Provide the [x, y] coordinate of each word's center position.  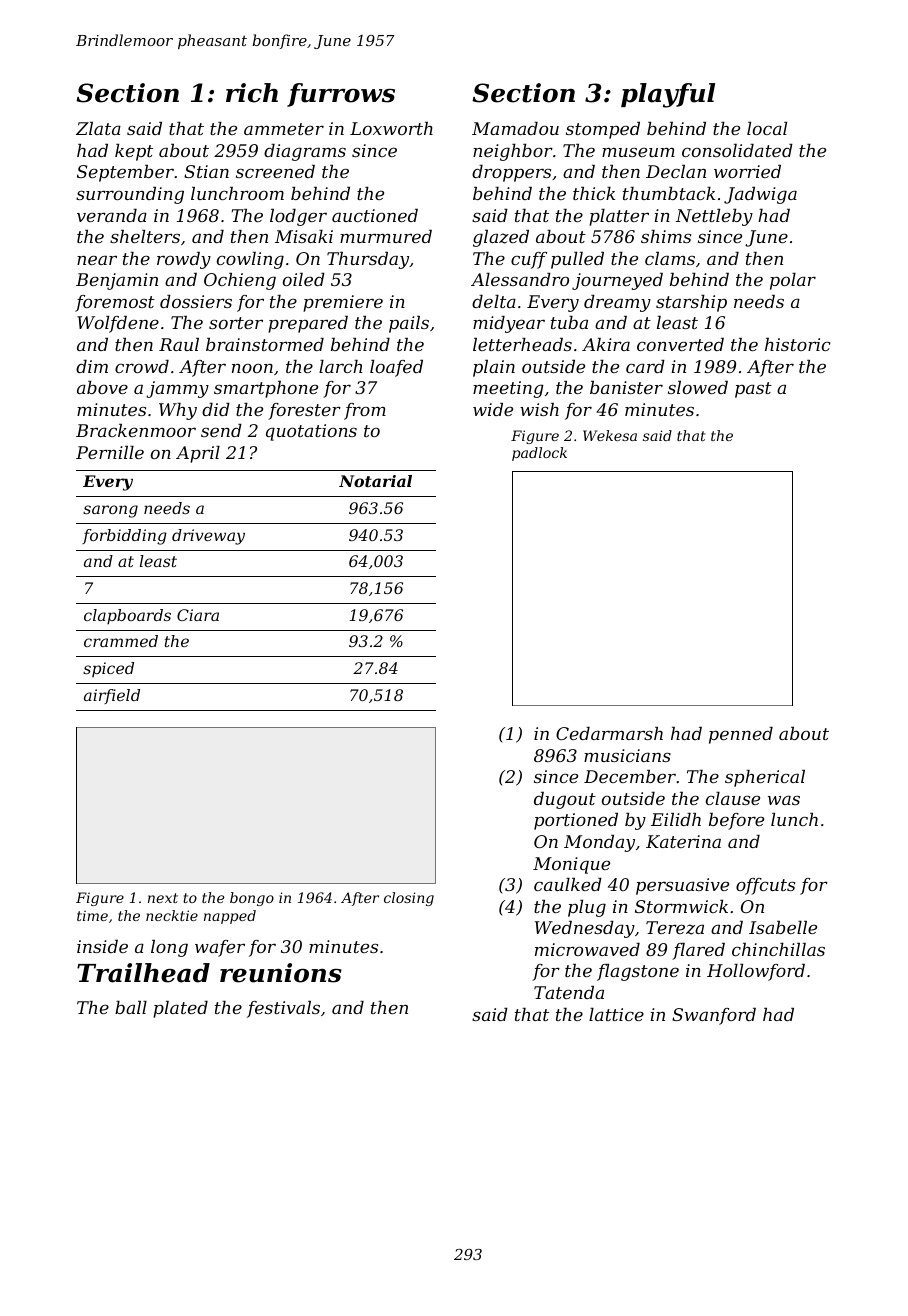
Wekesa [610, 435]
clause [733, 798]
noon [252, 368]
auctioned [375, 215]
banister [626, 387]
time [92, 915]
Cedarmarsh [609, 733]
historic [797, 344]
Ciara [198, 615]
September [125, 173]
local [767, 128]
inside [102, 946]
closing [409, 899]
